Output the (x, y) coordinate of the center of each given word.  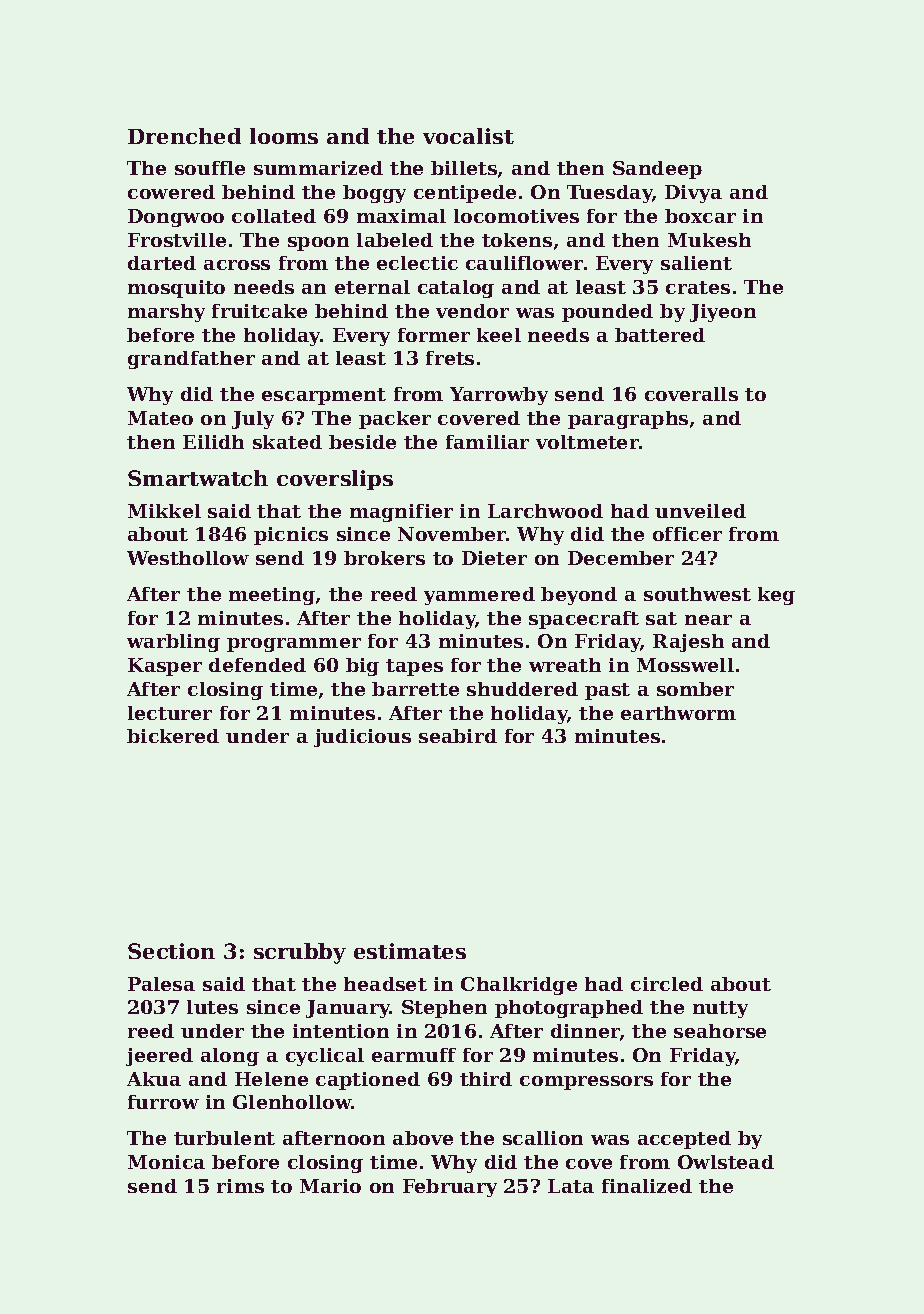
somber (695, 689)
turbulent (224, 1138)
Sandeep (657, 170)
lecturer (170, 713)
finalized (647, 1186)
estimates (410, 951)
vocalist (468, 136)
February (450, 1188)
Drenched (184, 136)
